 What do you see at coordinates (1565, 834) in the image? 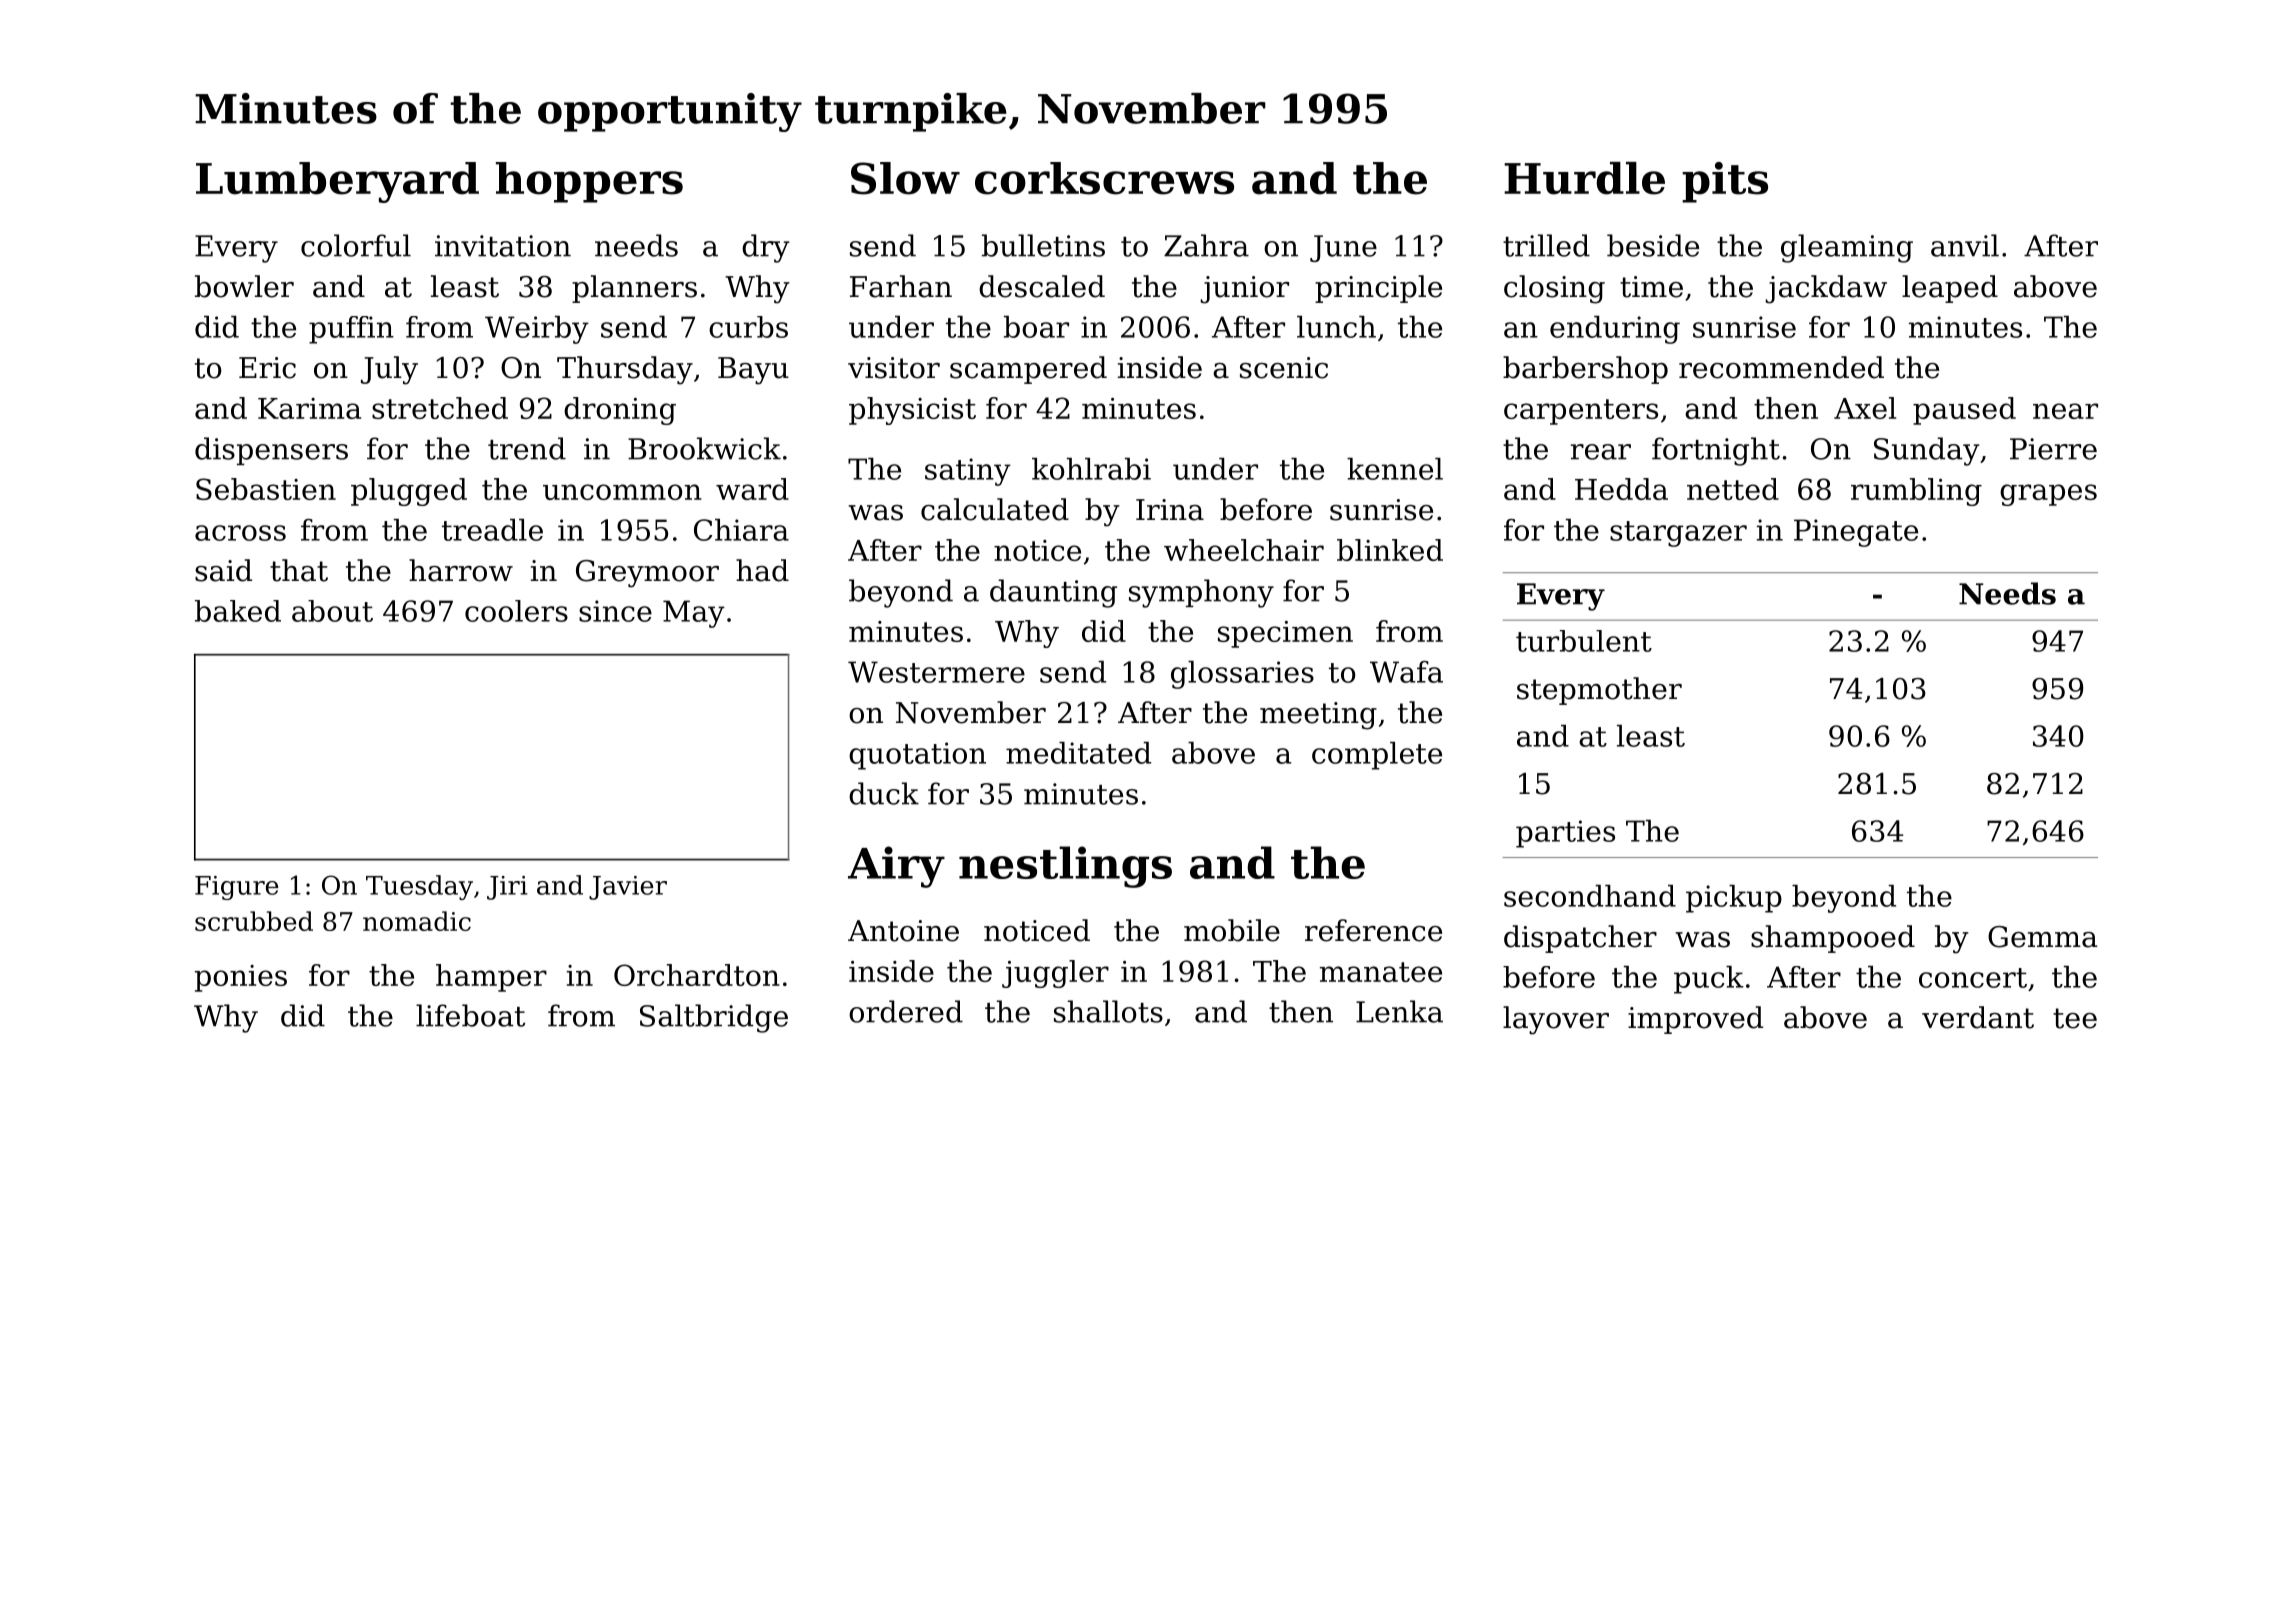
I see `parties` at bounding box center [1565, 834].
